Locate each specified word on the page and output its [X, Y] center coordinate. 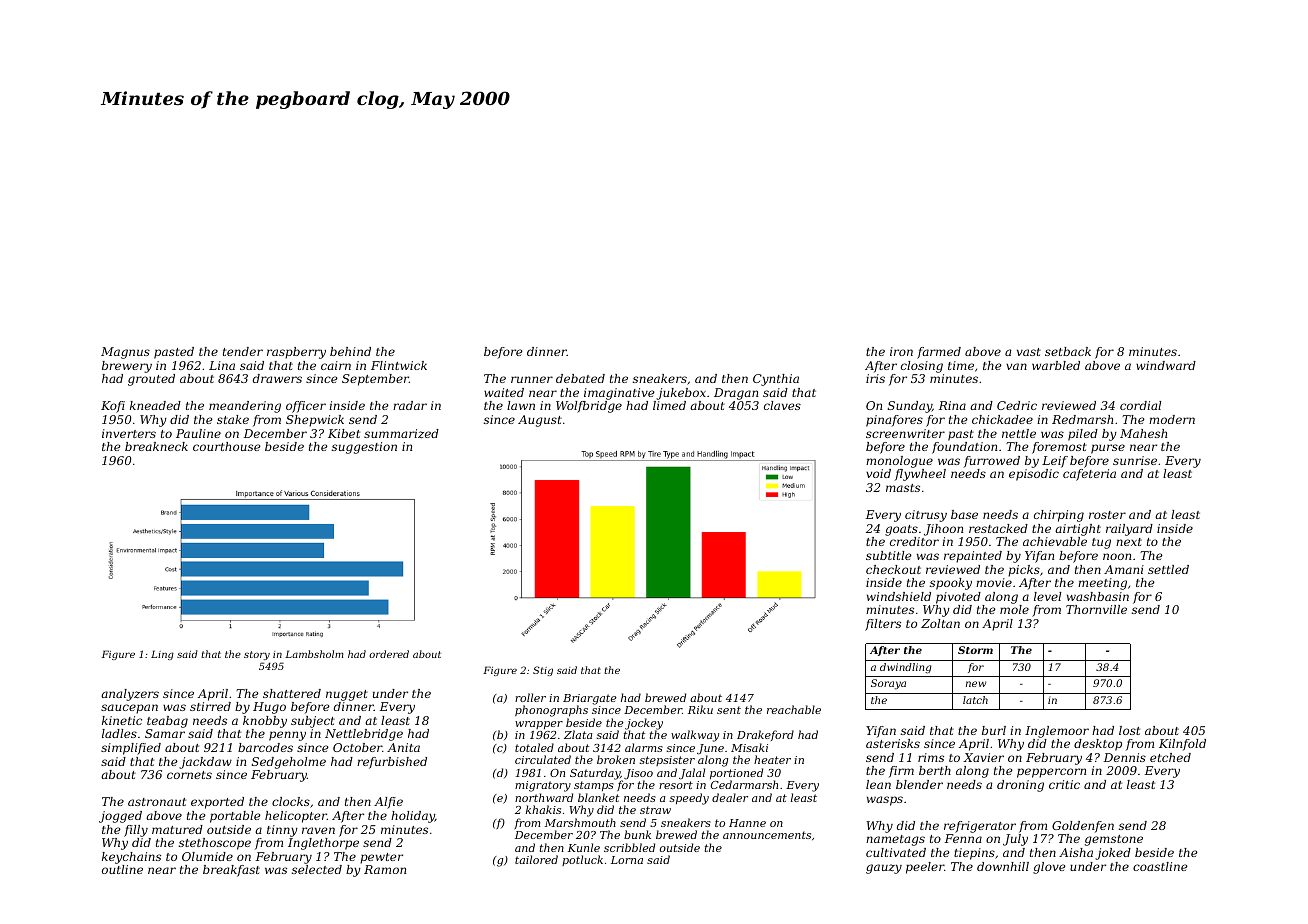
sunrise [1135, 460]
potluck [582, 860]
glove [1049, 868]
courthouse [227, 446]
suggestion [364, 448]
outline [122, 869]
